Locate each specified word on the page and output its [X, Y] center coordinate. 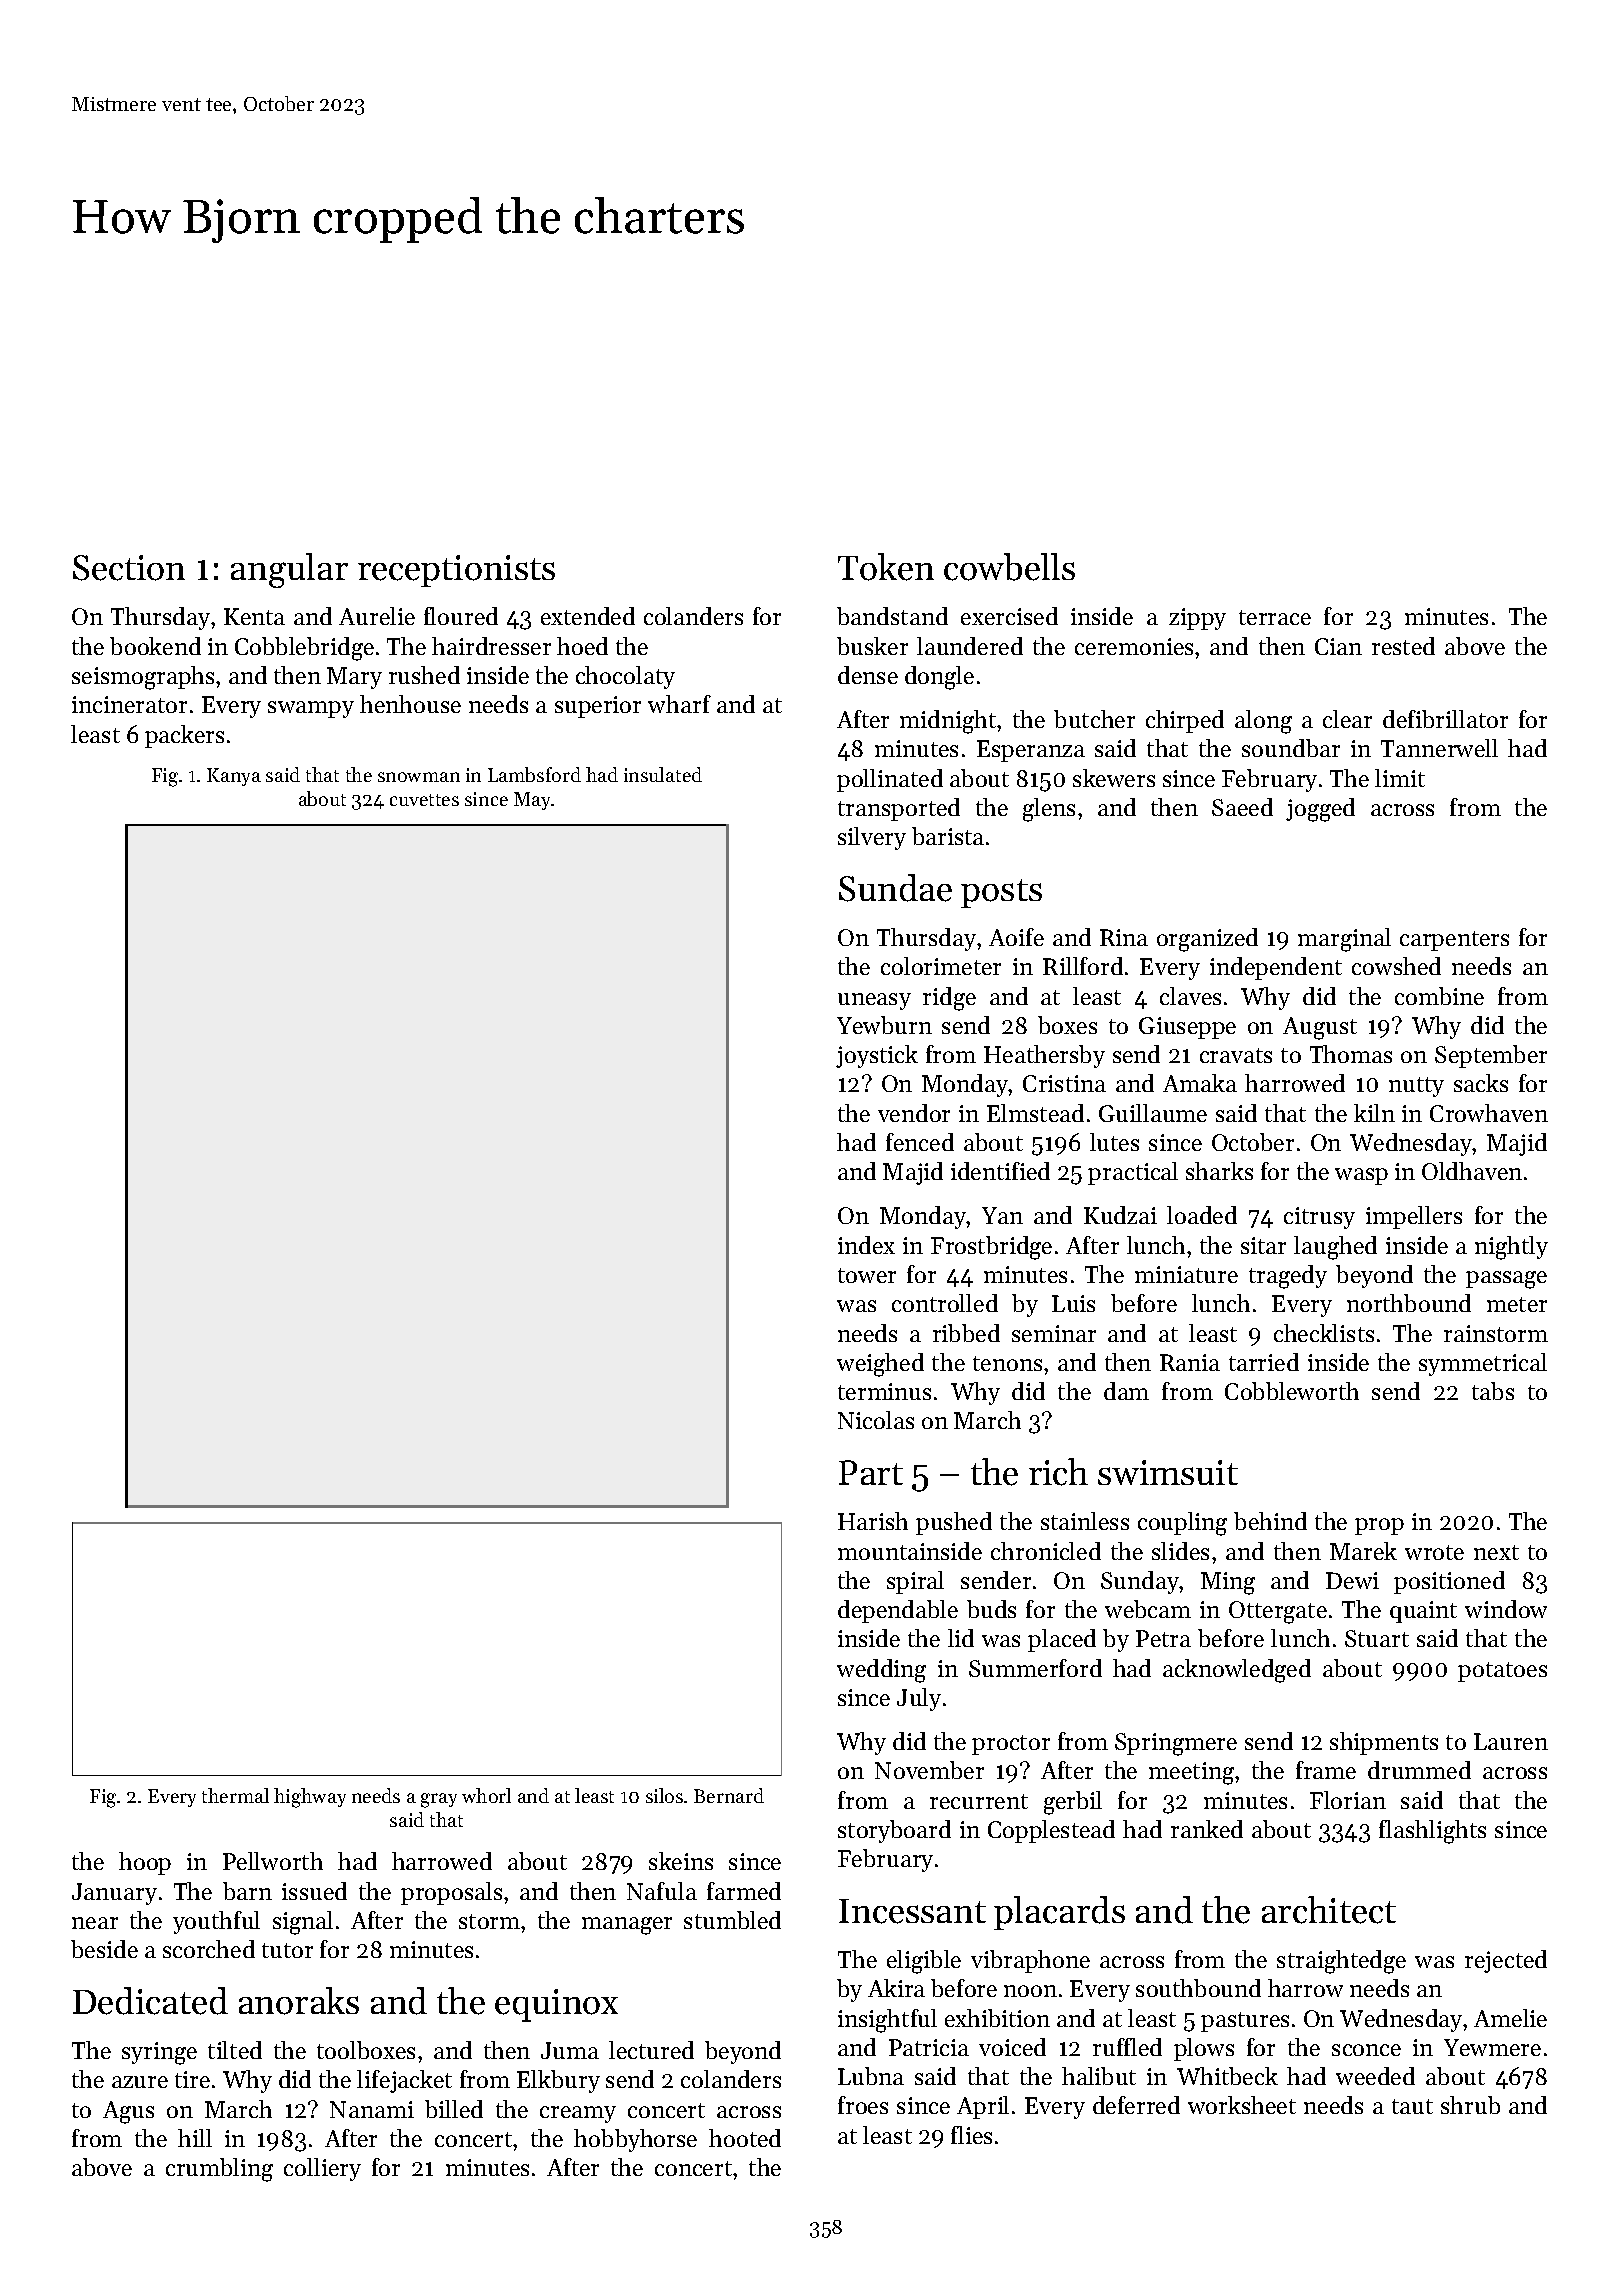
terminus [884, 1391]
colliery [322, 2169]
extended [588, 616]
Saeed [1242, 807]
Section [129, 568]
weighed [880, 1365]
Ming [1228, 1583]
